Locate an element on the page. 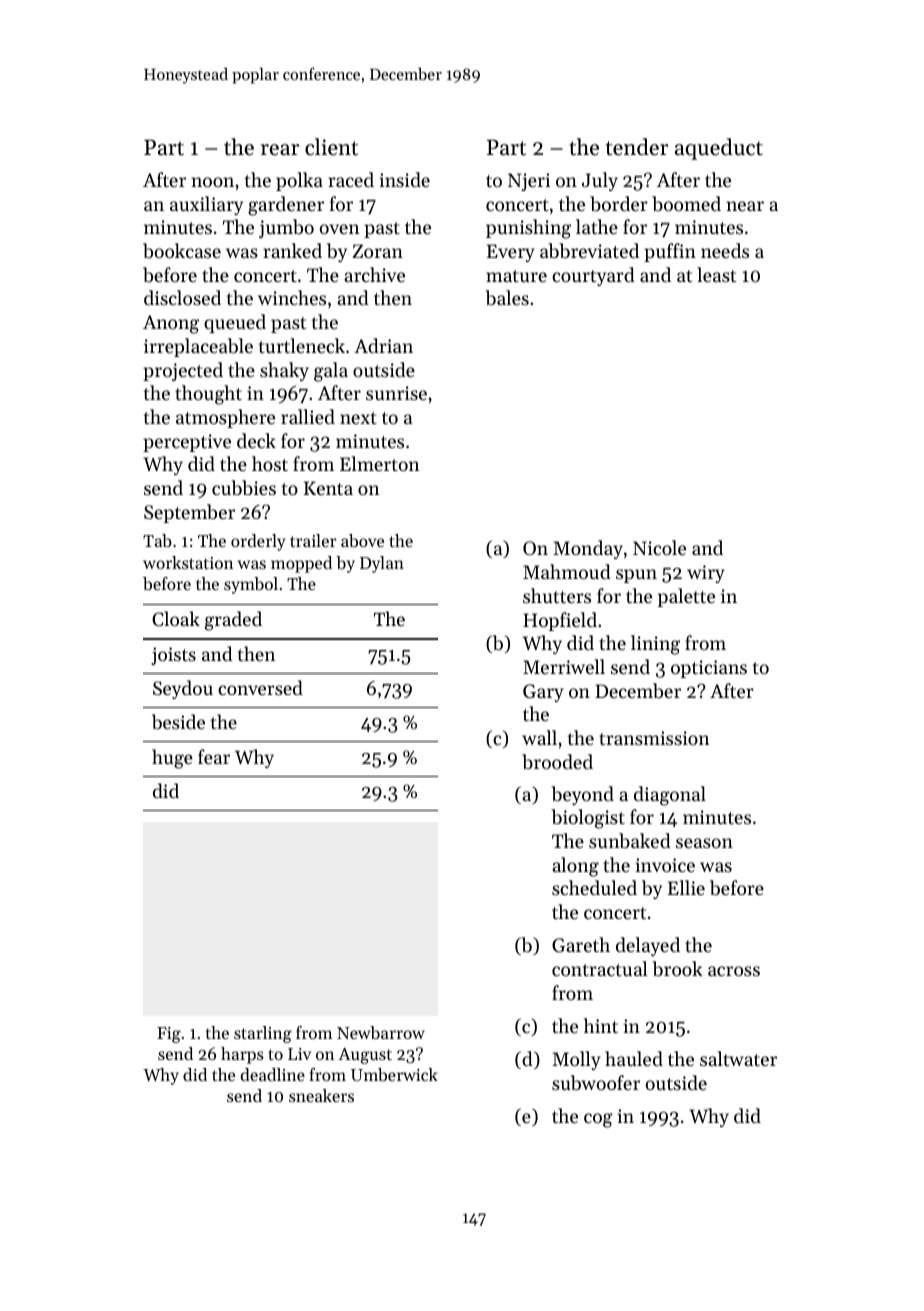 Image resolution: width=924 pixels, height=1311 pixels. opticians is located at coordinates (709, 669).
